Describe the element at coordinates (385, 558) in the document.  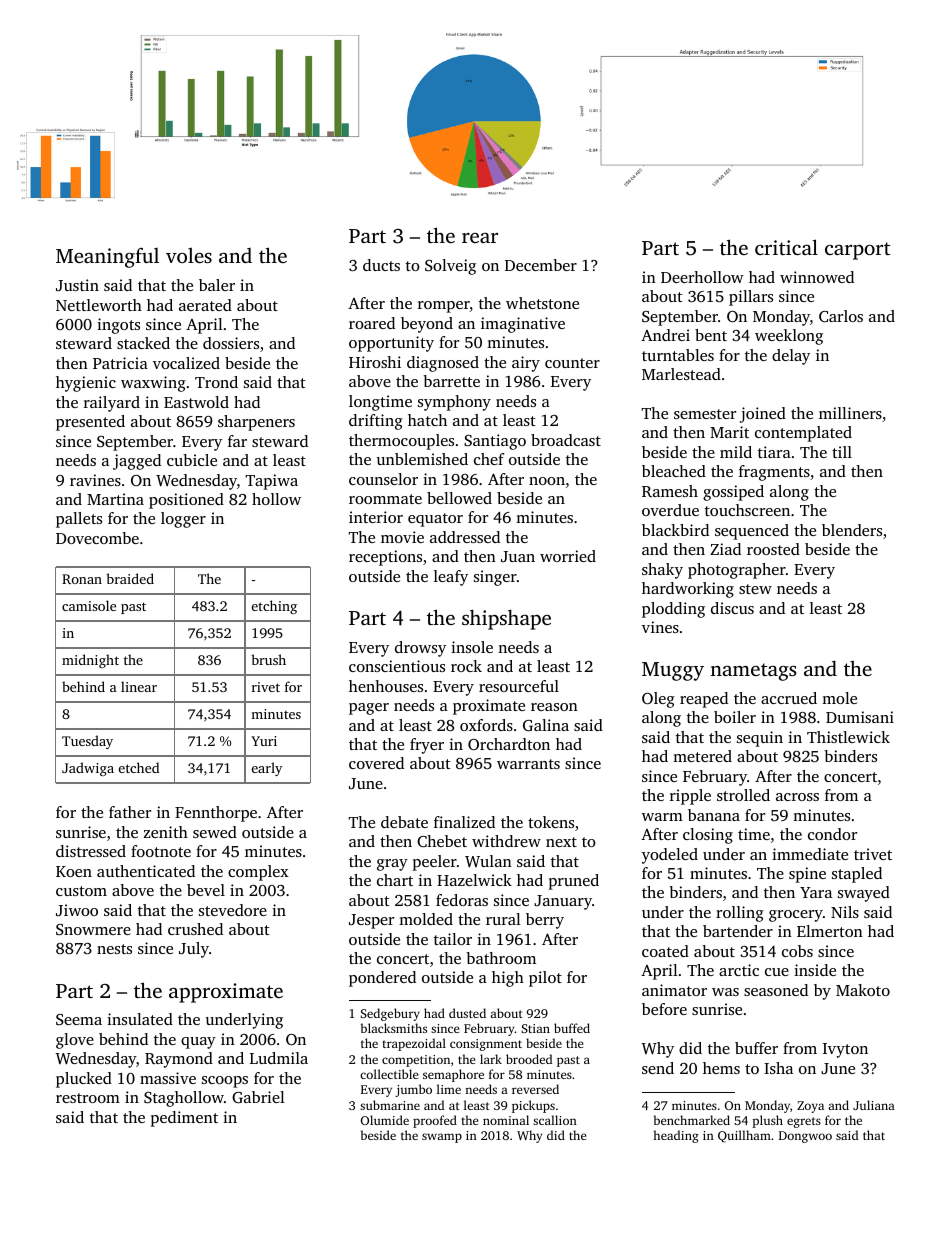
I see `receptions` at that location.
